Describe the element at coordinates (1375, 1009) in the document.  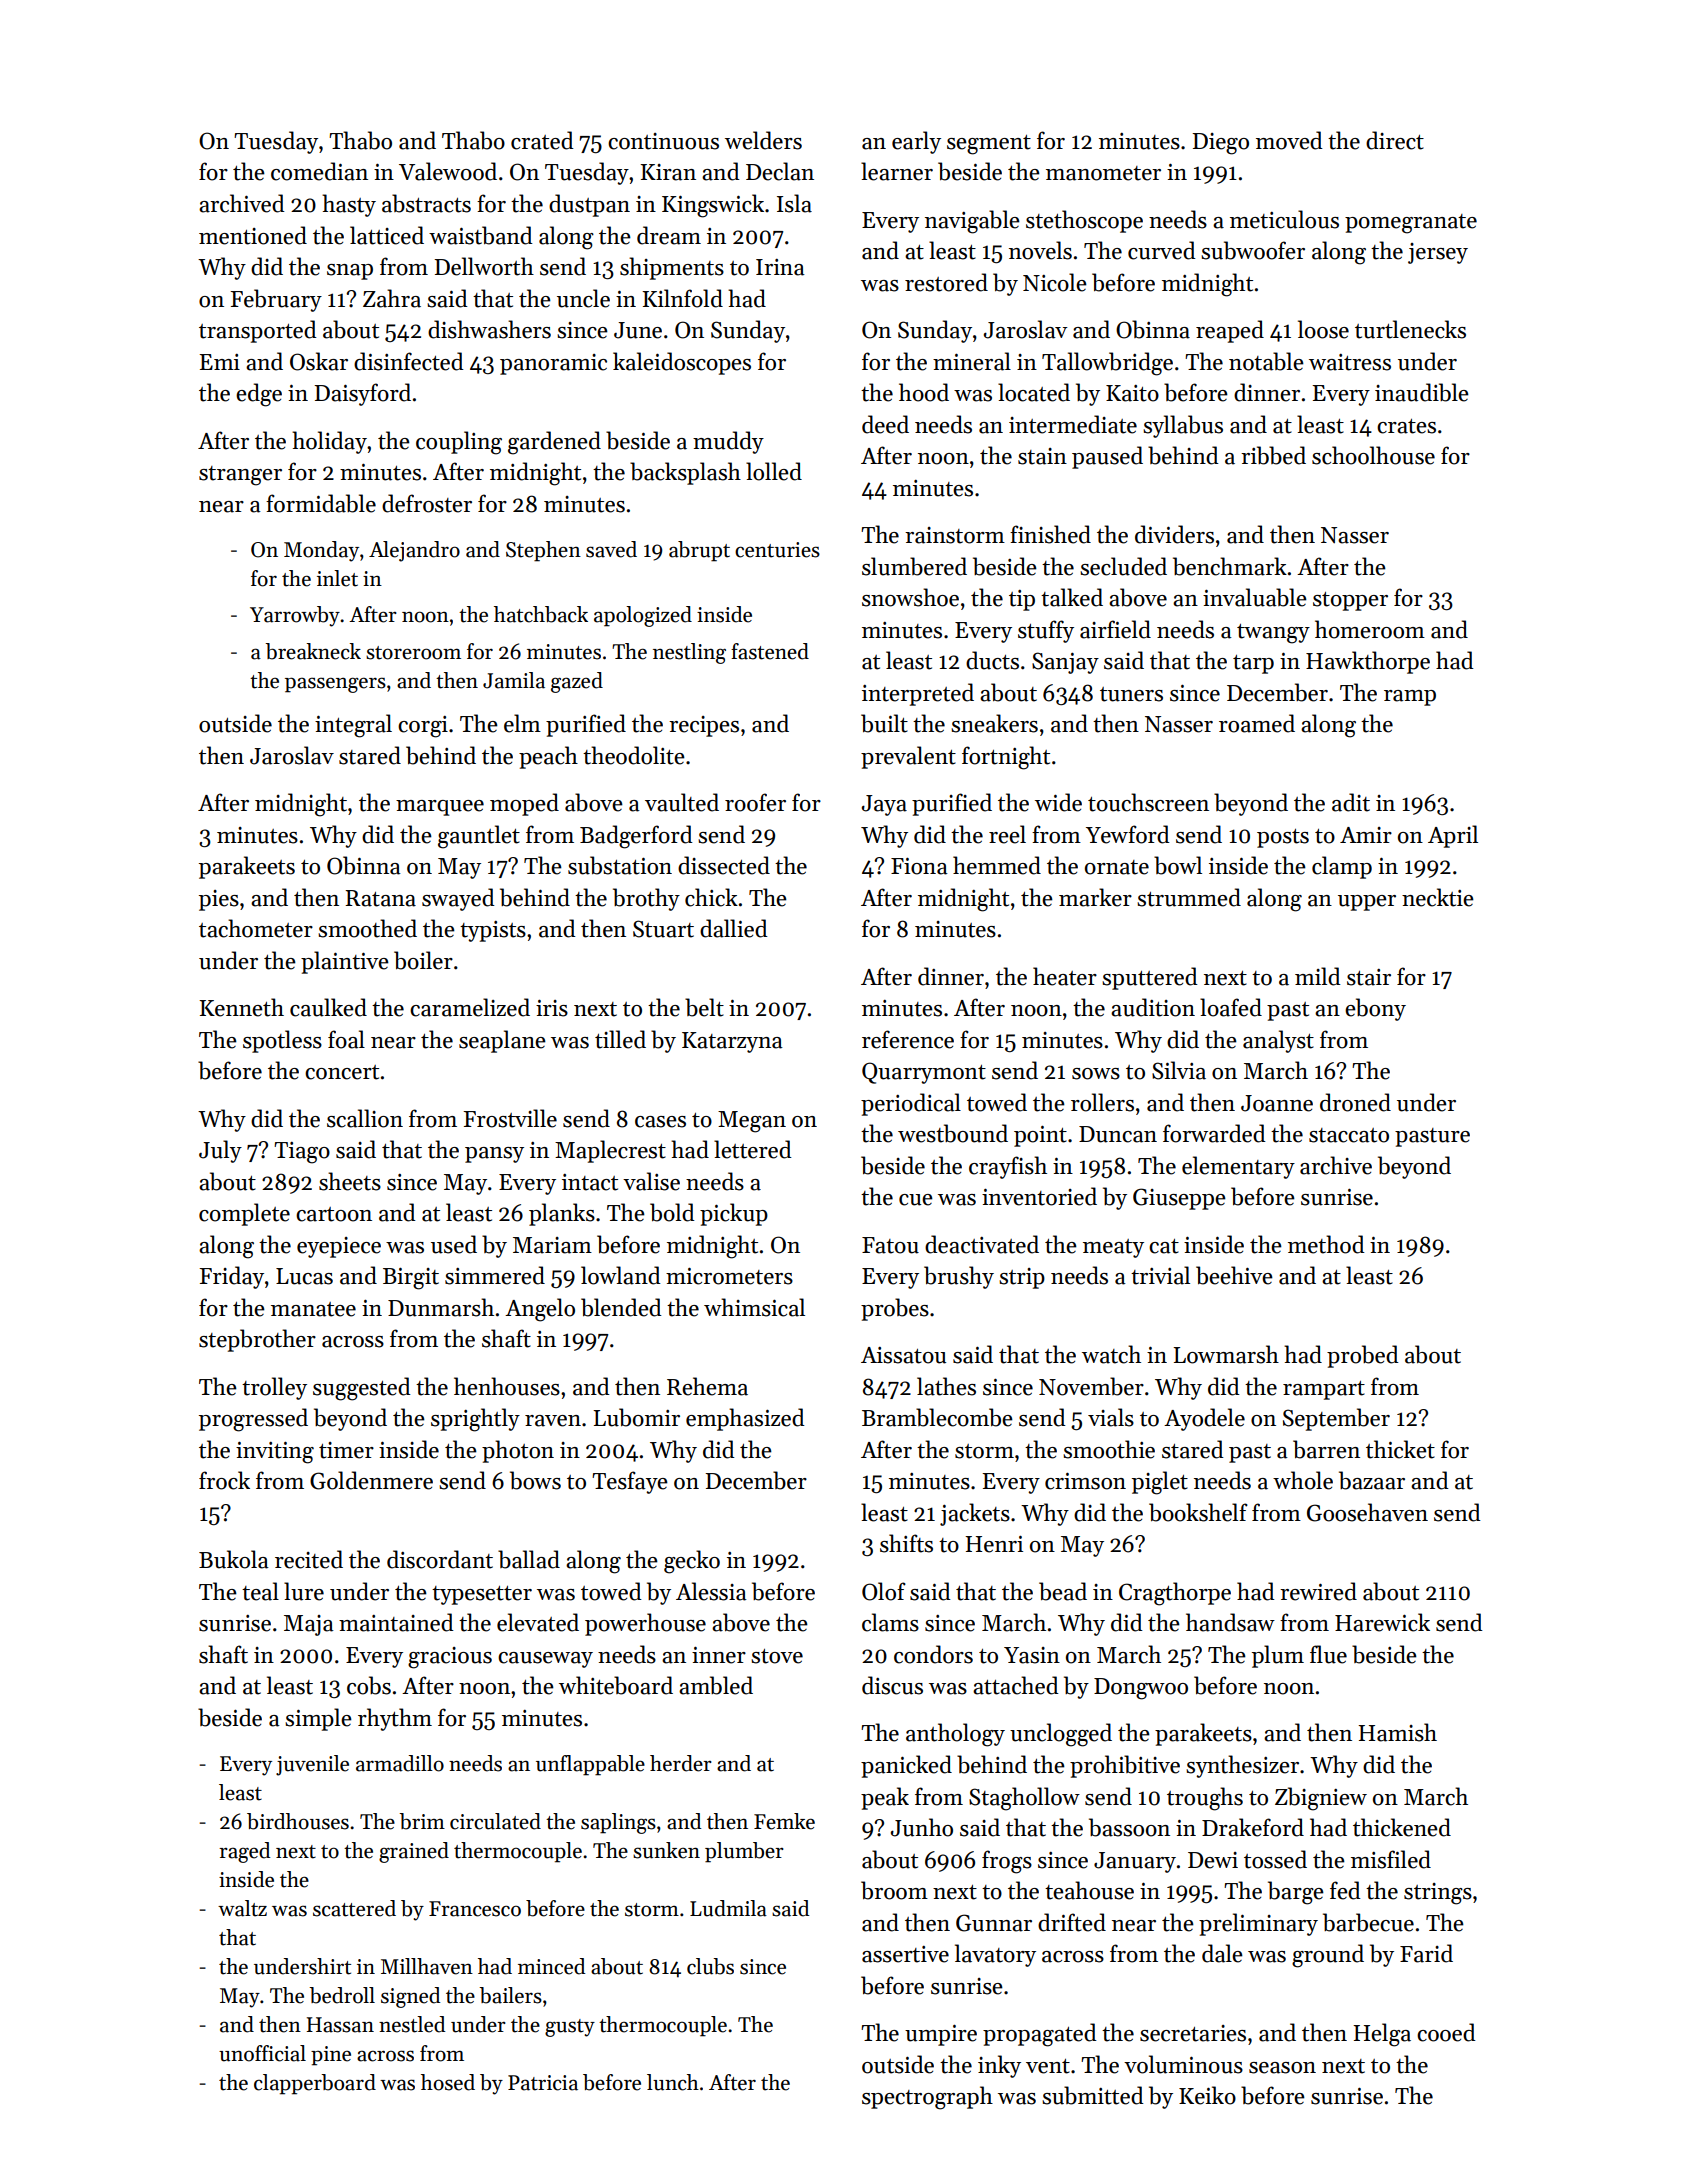
I see `ebony` at that location.
